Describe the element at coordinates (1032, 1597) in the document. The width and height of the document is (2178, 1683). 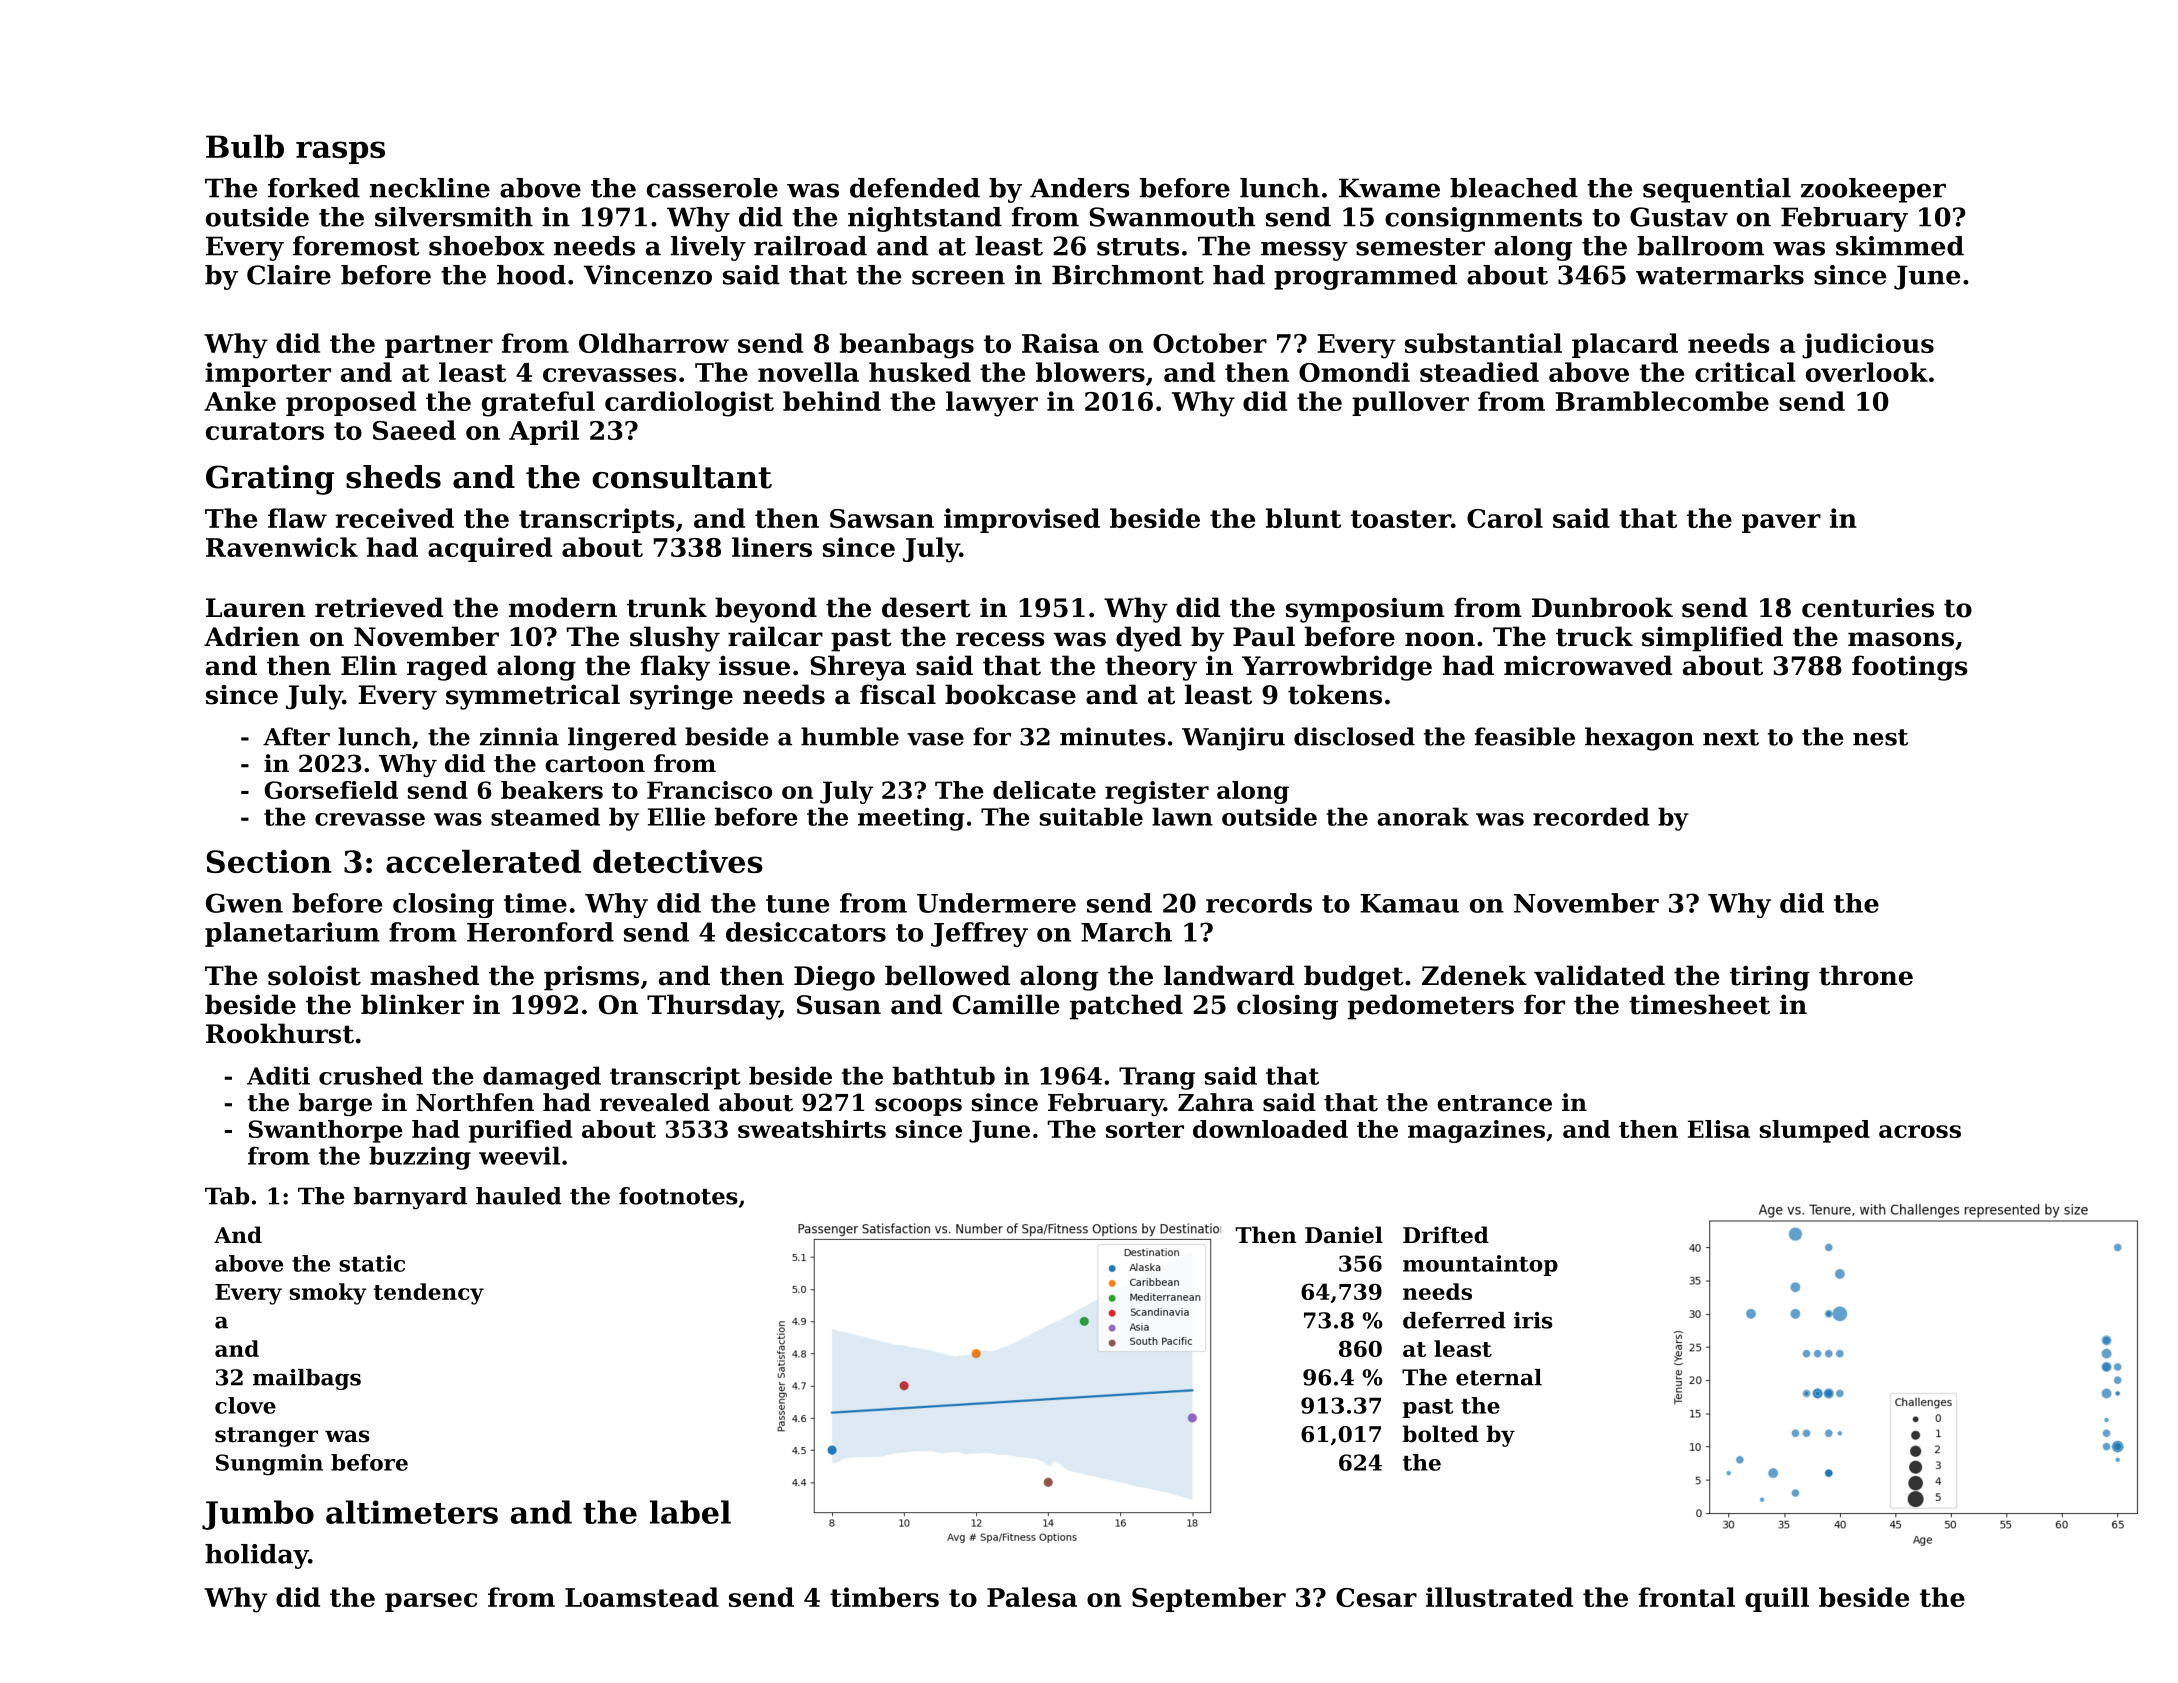
I see `Palesa` at that location.
